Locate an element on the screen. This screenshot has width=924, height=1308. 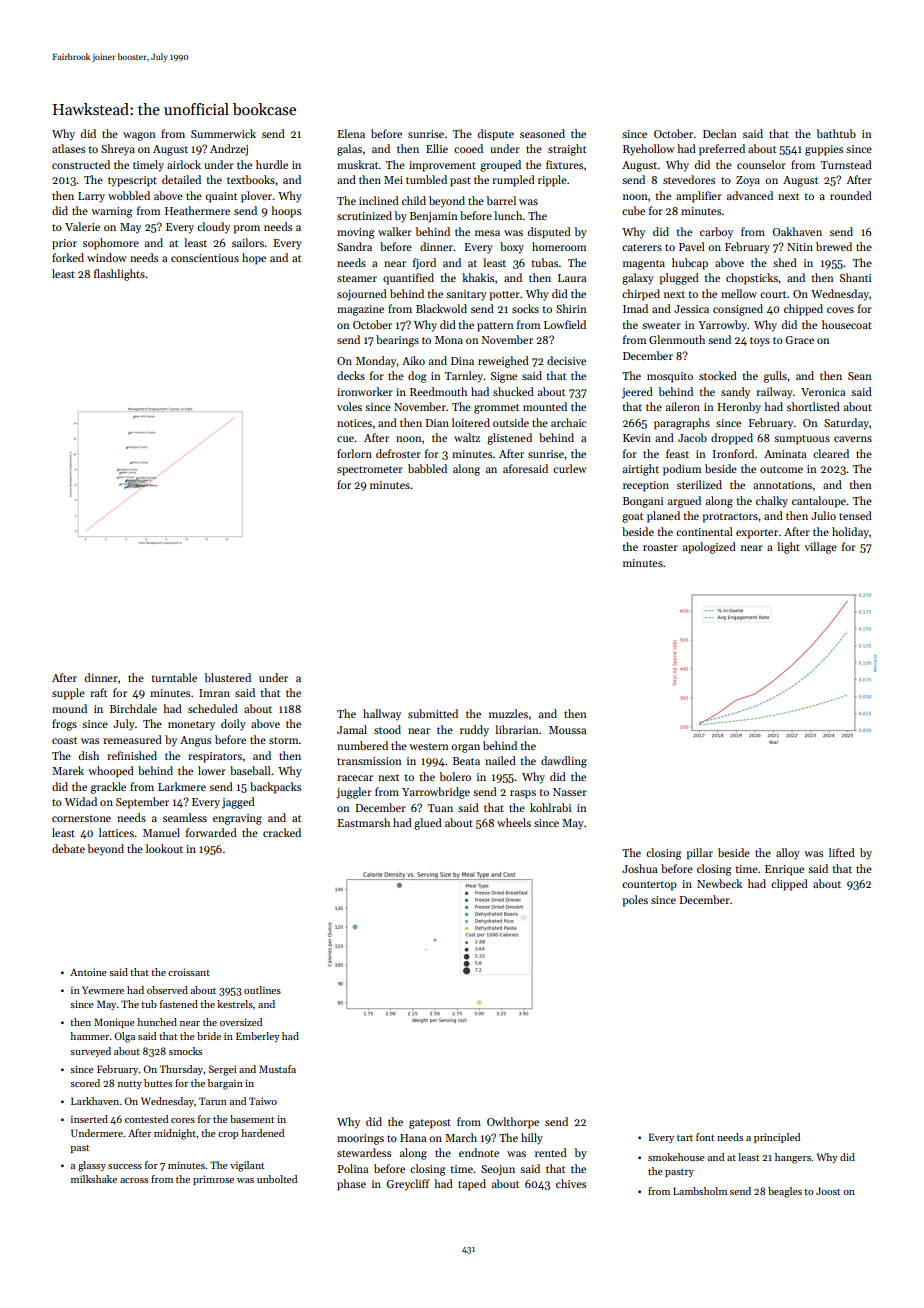
mesa is located at coordinates (487, 233).
